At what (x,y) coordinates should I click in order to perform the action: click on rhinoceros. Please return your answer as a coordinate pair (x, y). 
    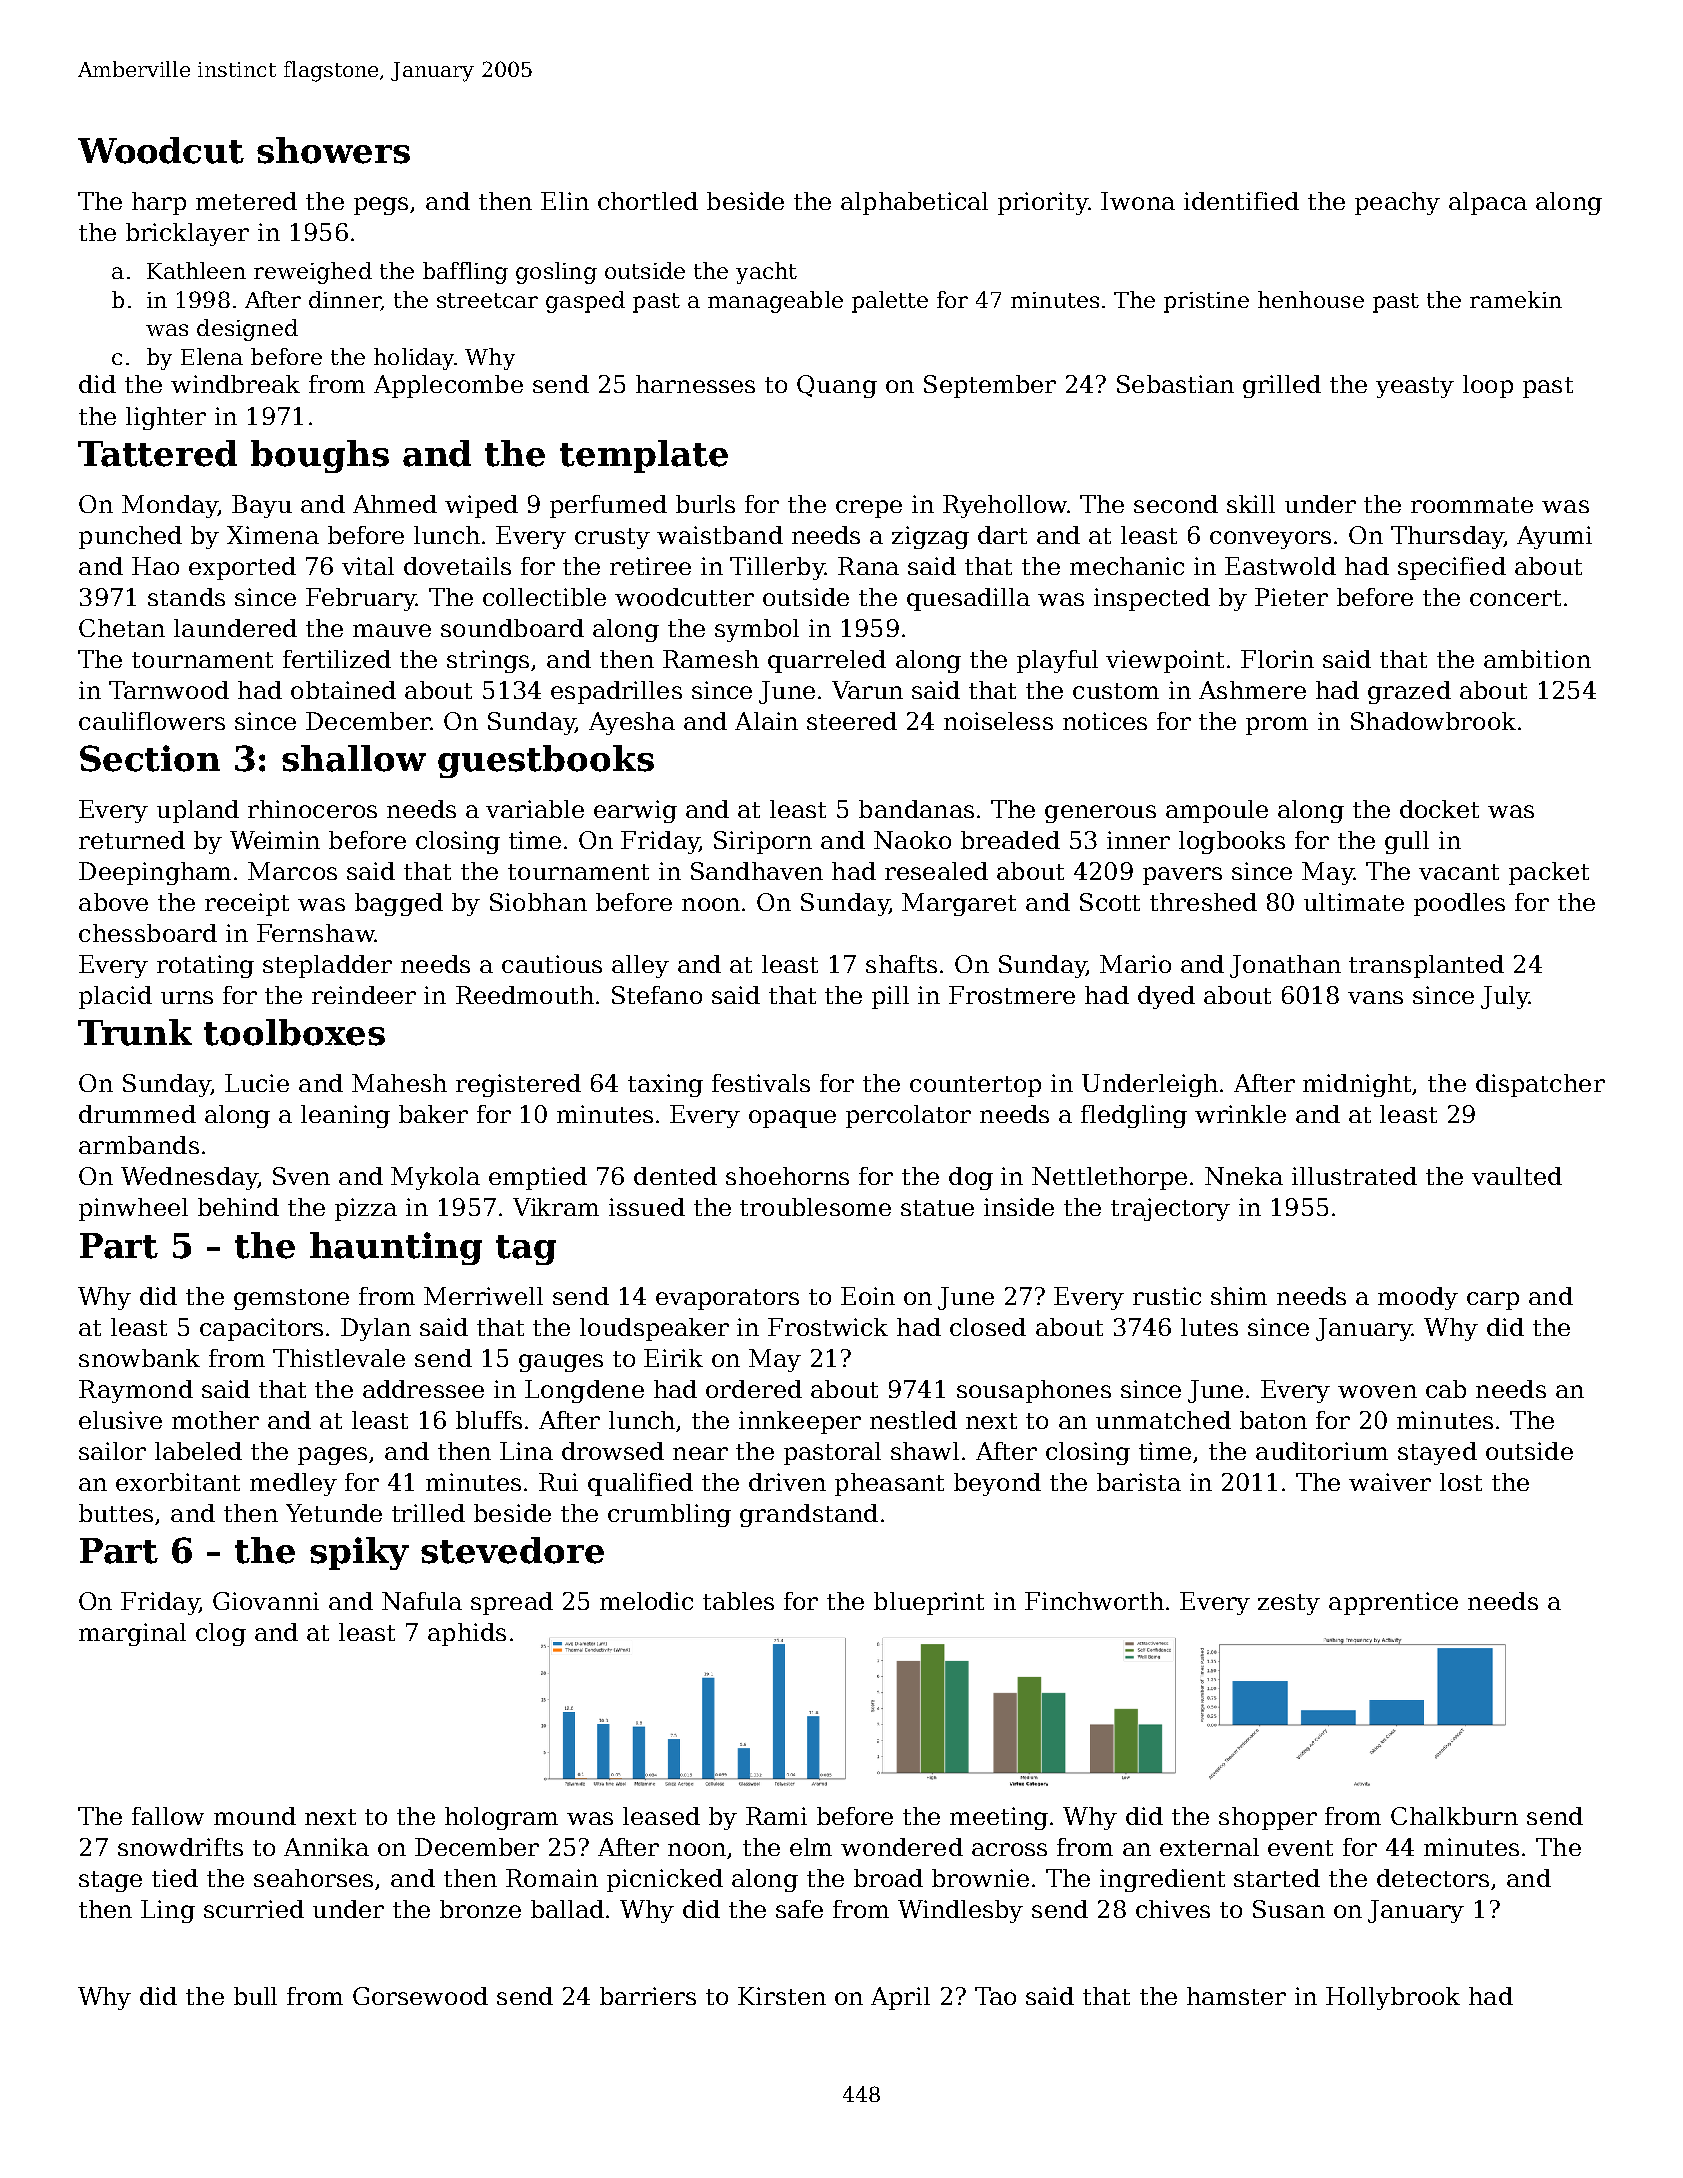
    Looking at the image, I should click on (312, 809).
